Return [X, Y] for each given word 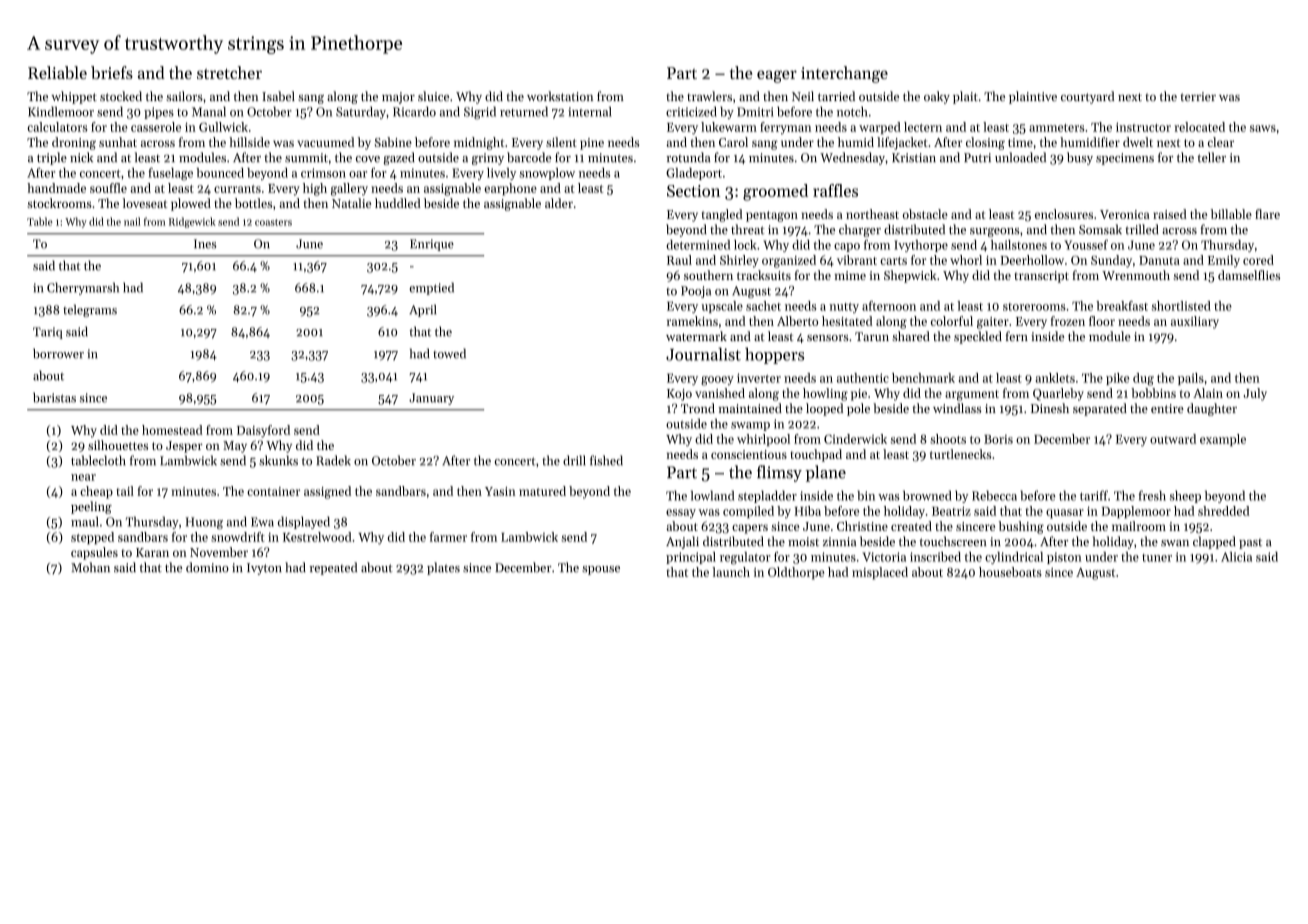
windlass [957, 408]
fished [606, 460]
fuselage [170, 174]
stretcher [229, 72]
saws [1263, 128]
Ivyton [264, 569]
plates [443, 568]
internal [590, 111]
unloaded [1020, 157]
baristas [54, 397]
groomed [775, 192]
